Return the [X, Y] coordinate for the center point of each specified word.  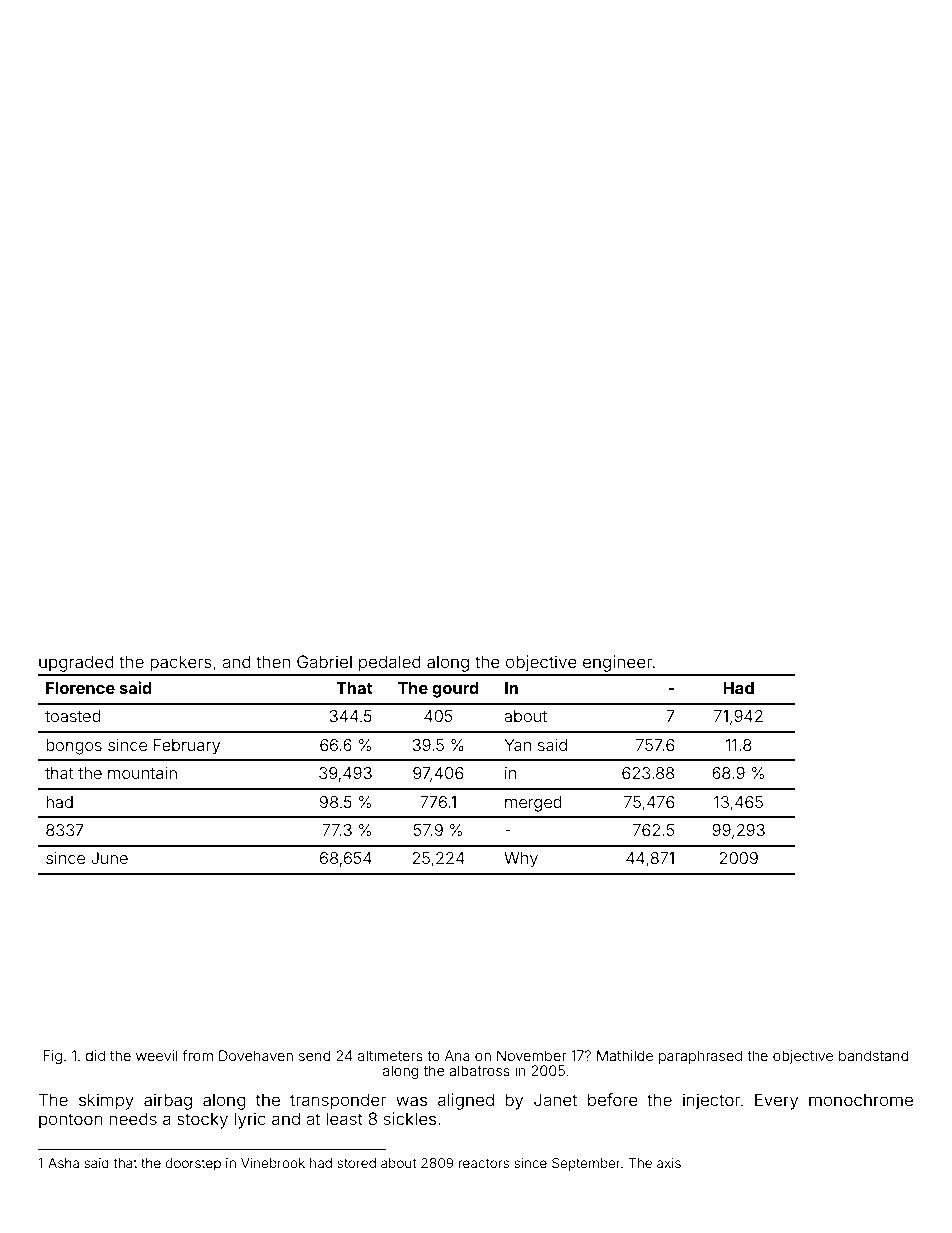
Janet [555, 1099]
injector [711, 1101]
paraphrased [700, 1057]
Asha [63, 1163]
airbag [168, 1101]
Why [521, 860]
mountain [142, 773]
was [411, 1101]
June [109, 858]
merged [533, 804]
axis [669, 1163]
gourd [455, 690]
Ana [457, 1055]
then [273, 661]
